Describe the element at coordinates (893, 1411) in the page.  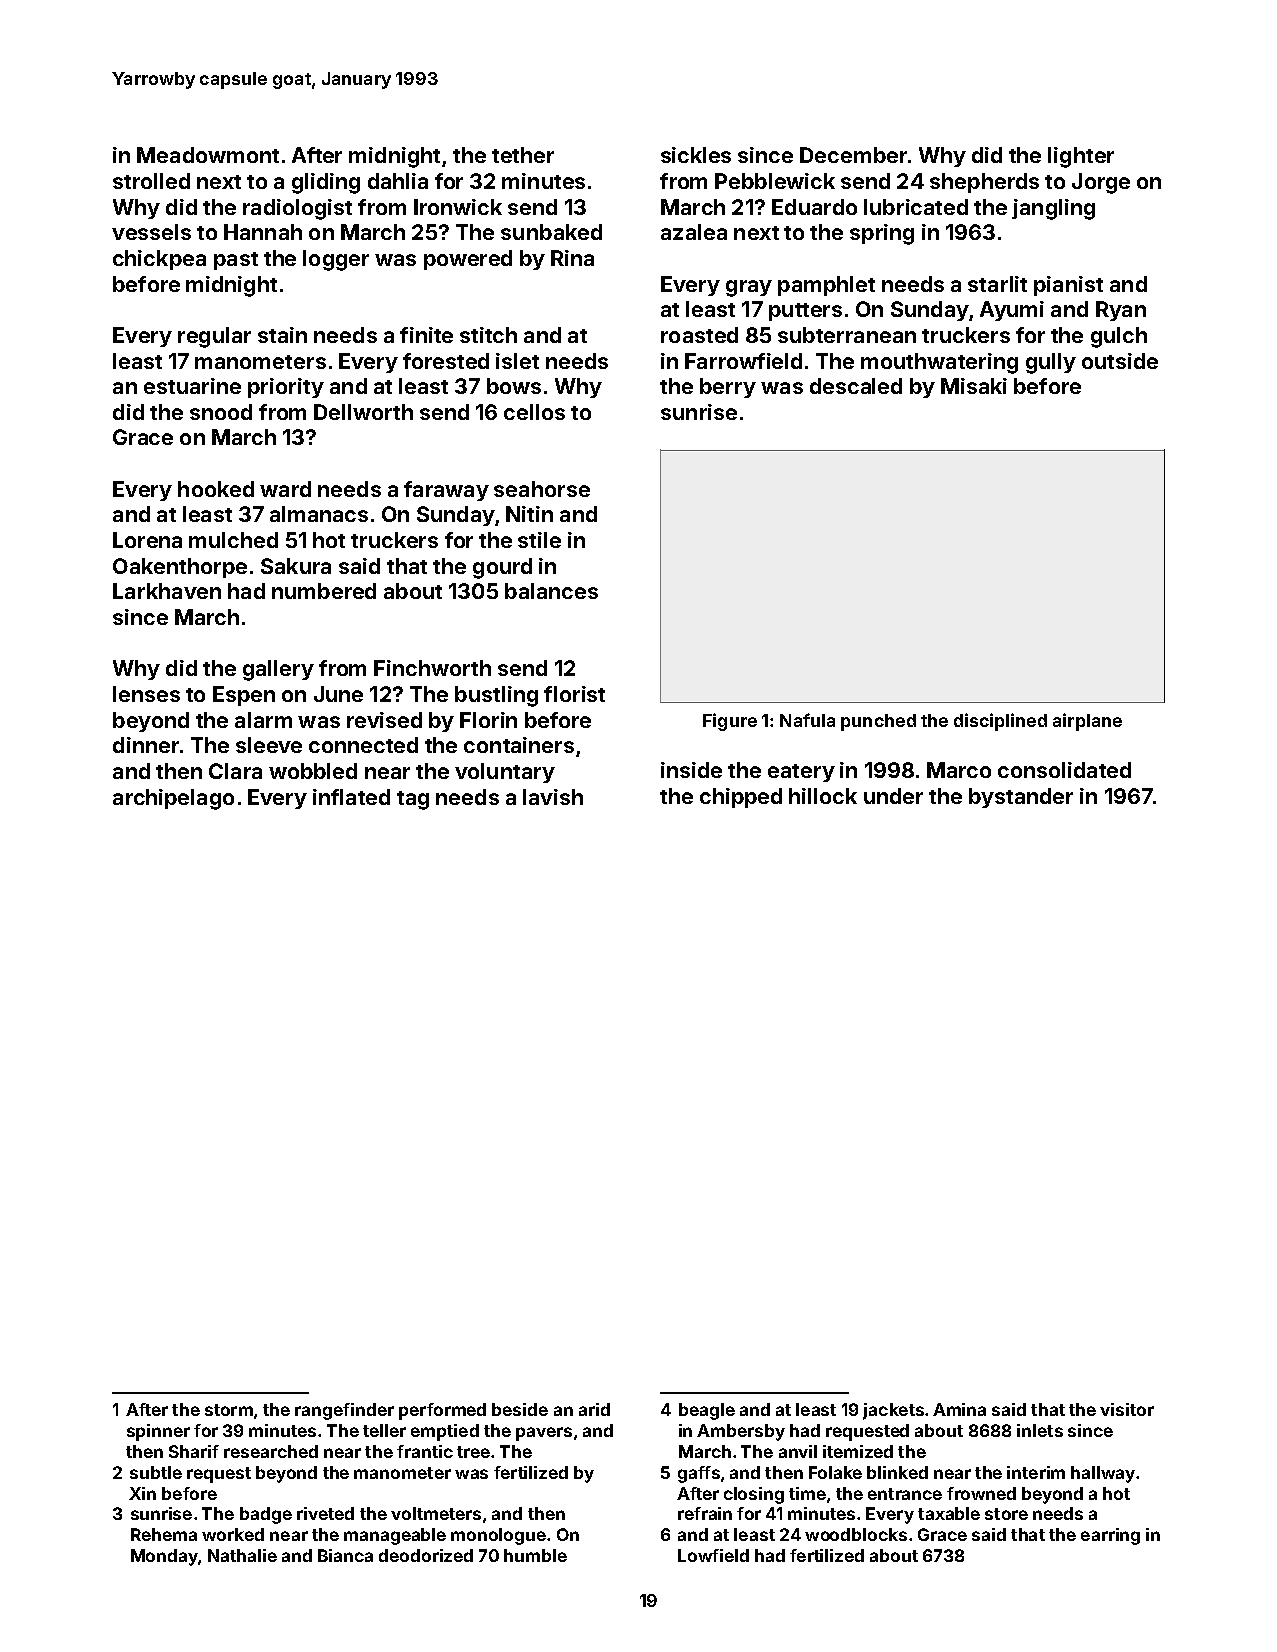
I see `jackets` at that location.
